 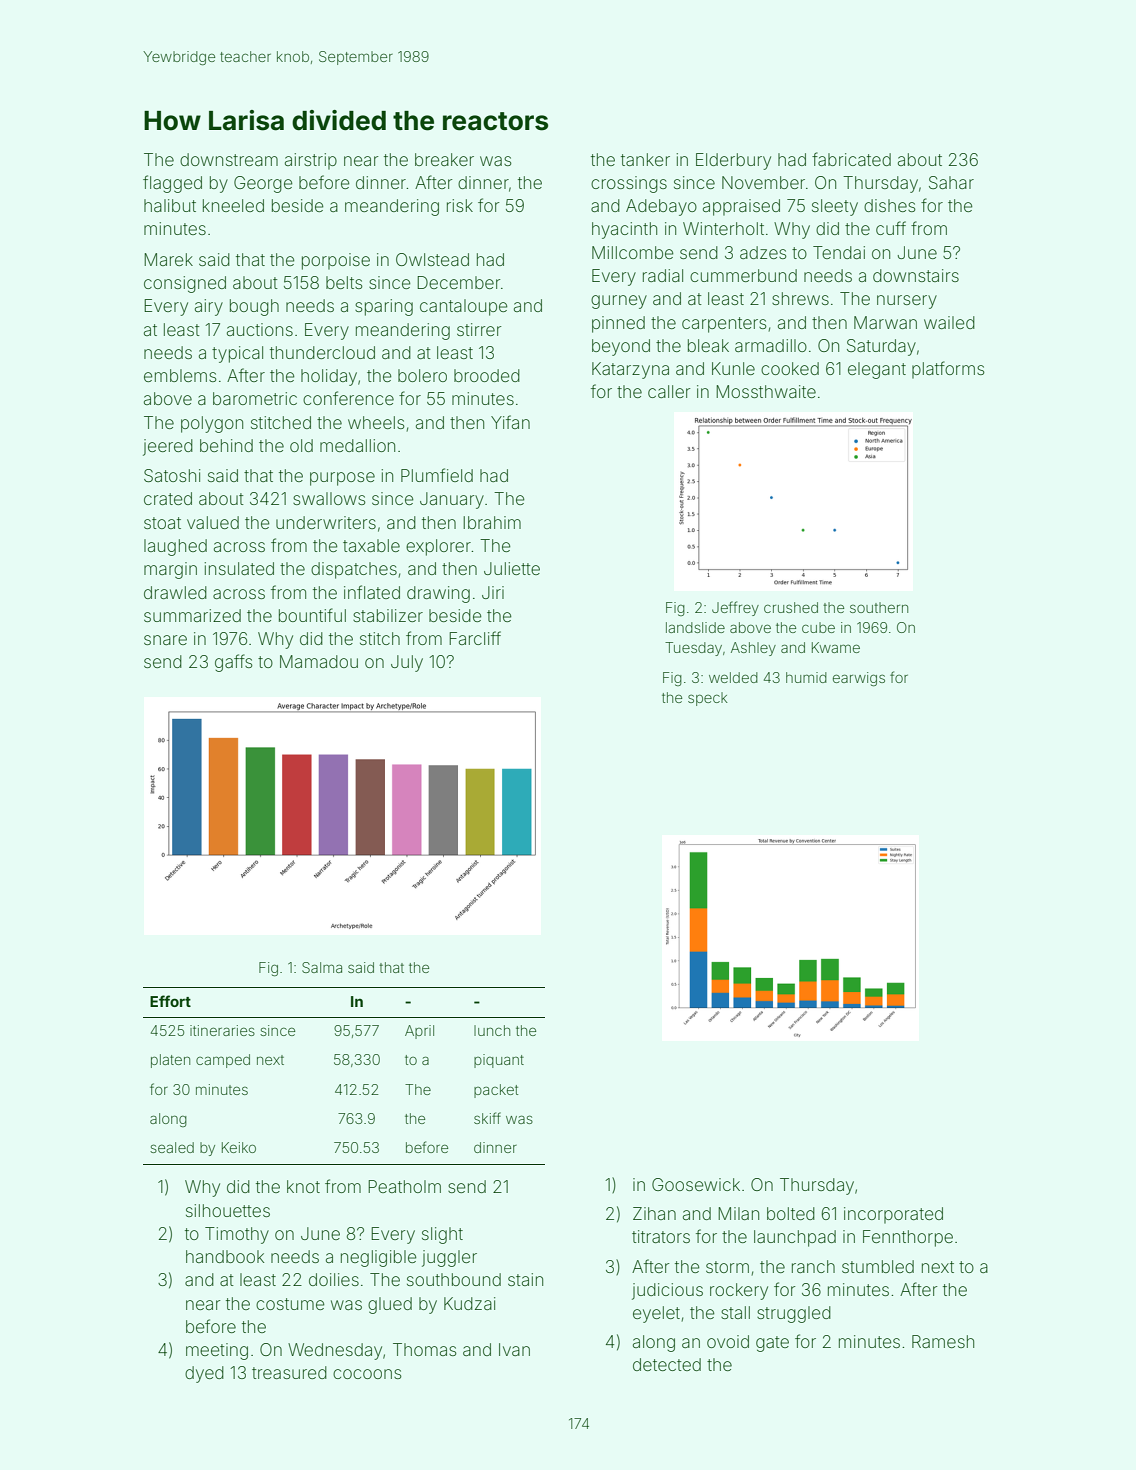 What do you see at coordinates (948, 370) in the screenshot?
I see `platforms` at bounding box center [948, 370].
